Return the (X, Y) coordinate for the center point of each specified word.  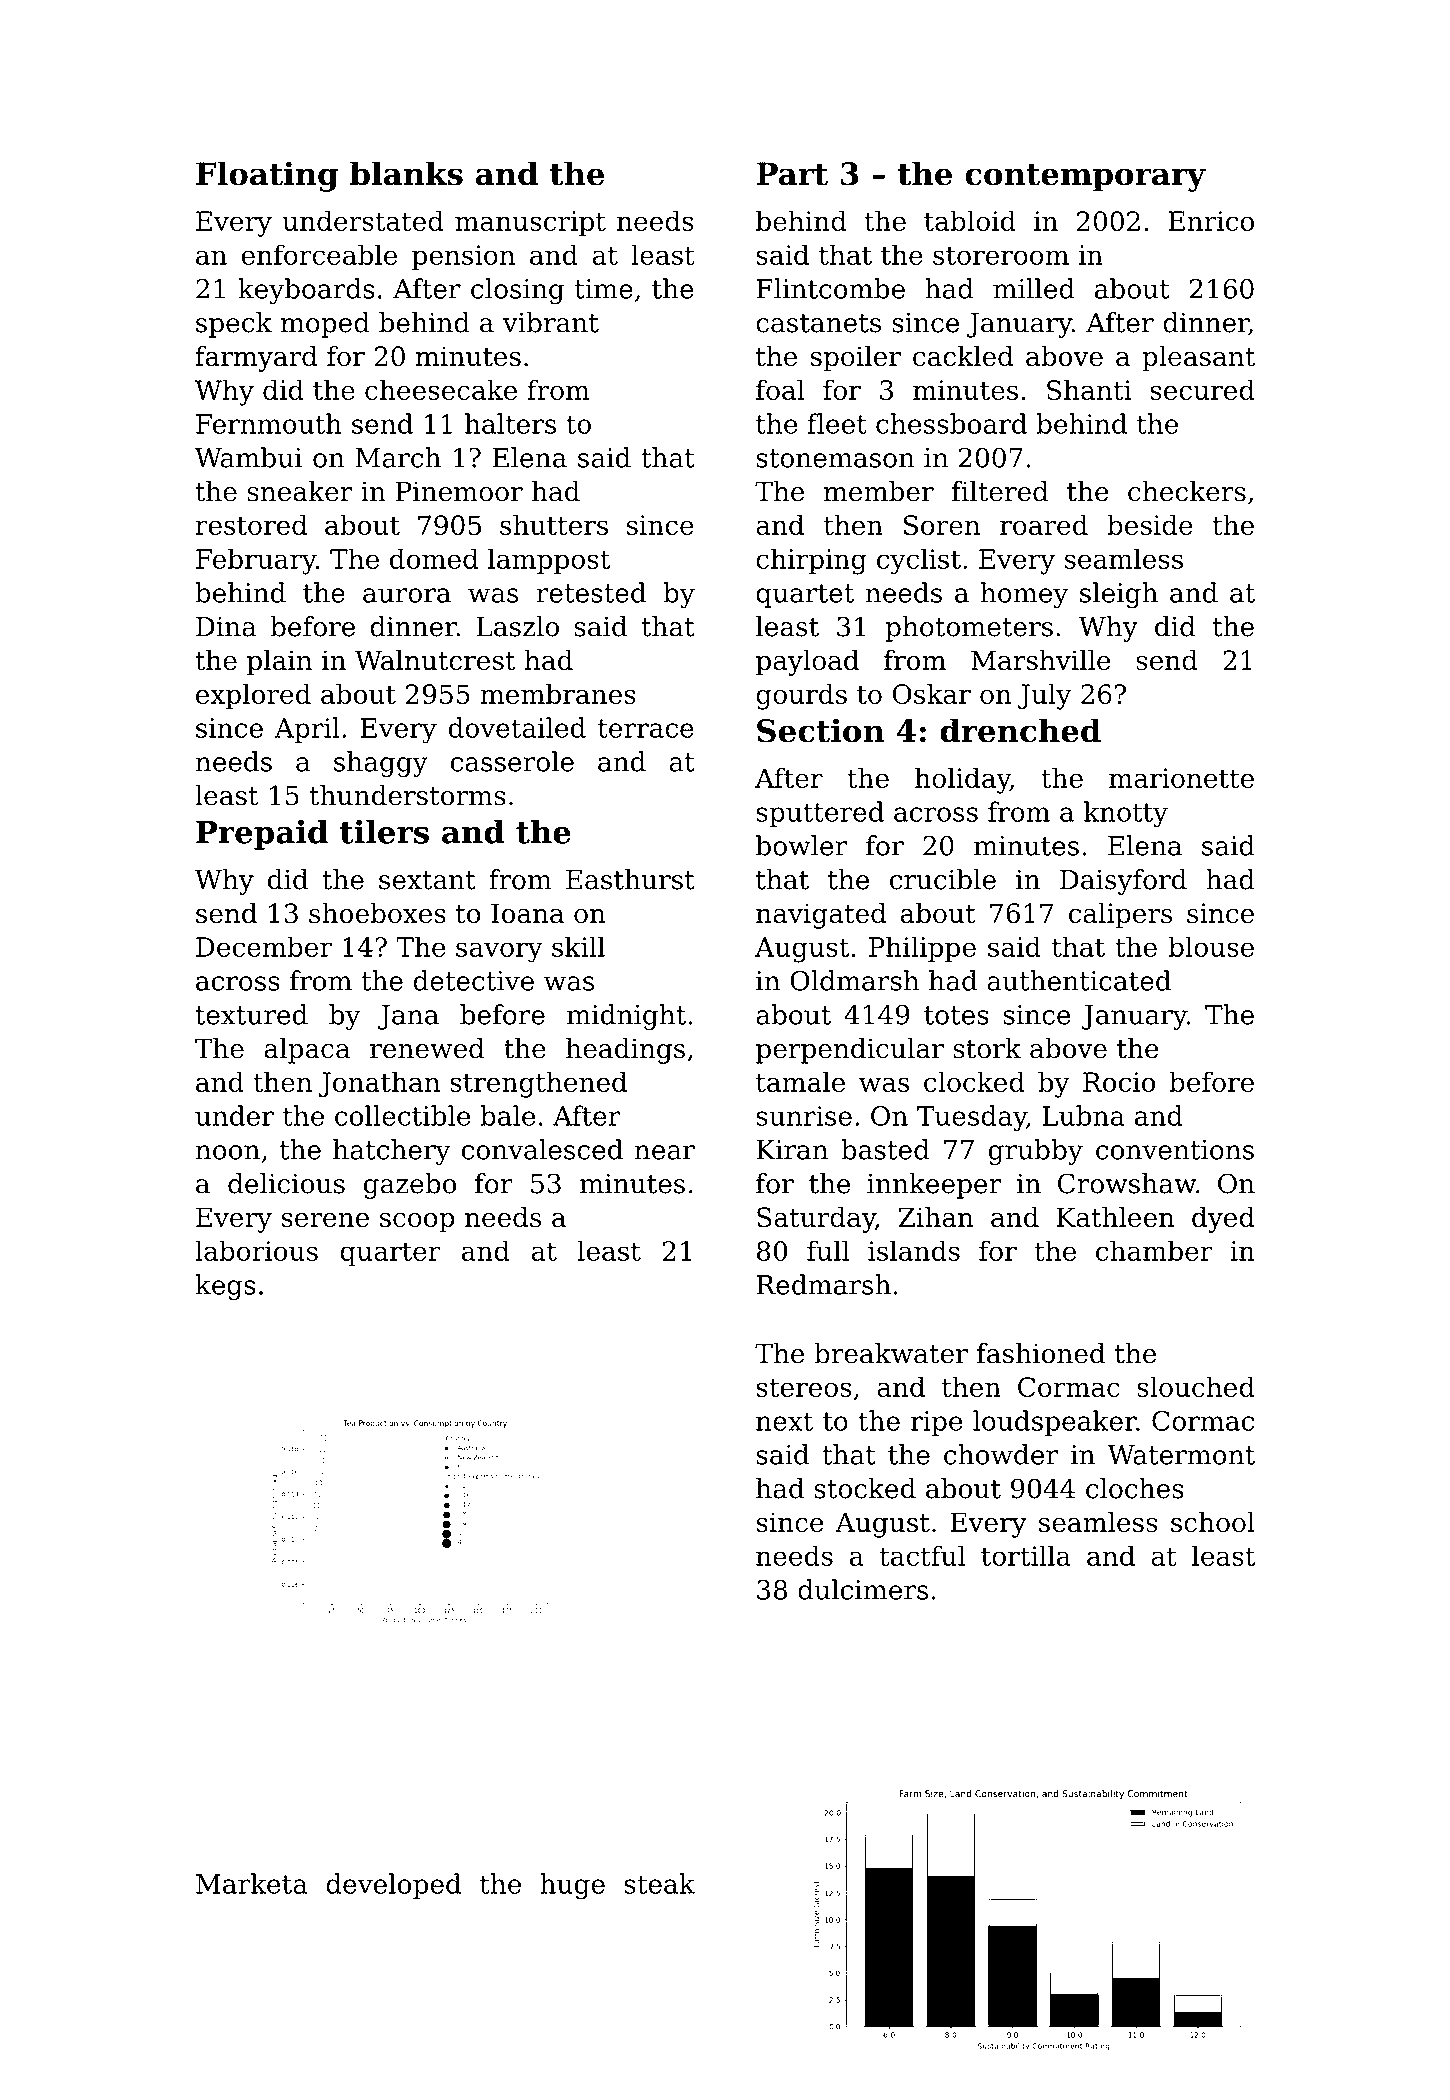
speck (234, 325)
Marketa (251, 1883)
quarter (390, 1254)
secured (1202, 389)
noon (227, 1152)
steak (659, 1883)
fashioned (1041, 1353)
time (604, 289)
